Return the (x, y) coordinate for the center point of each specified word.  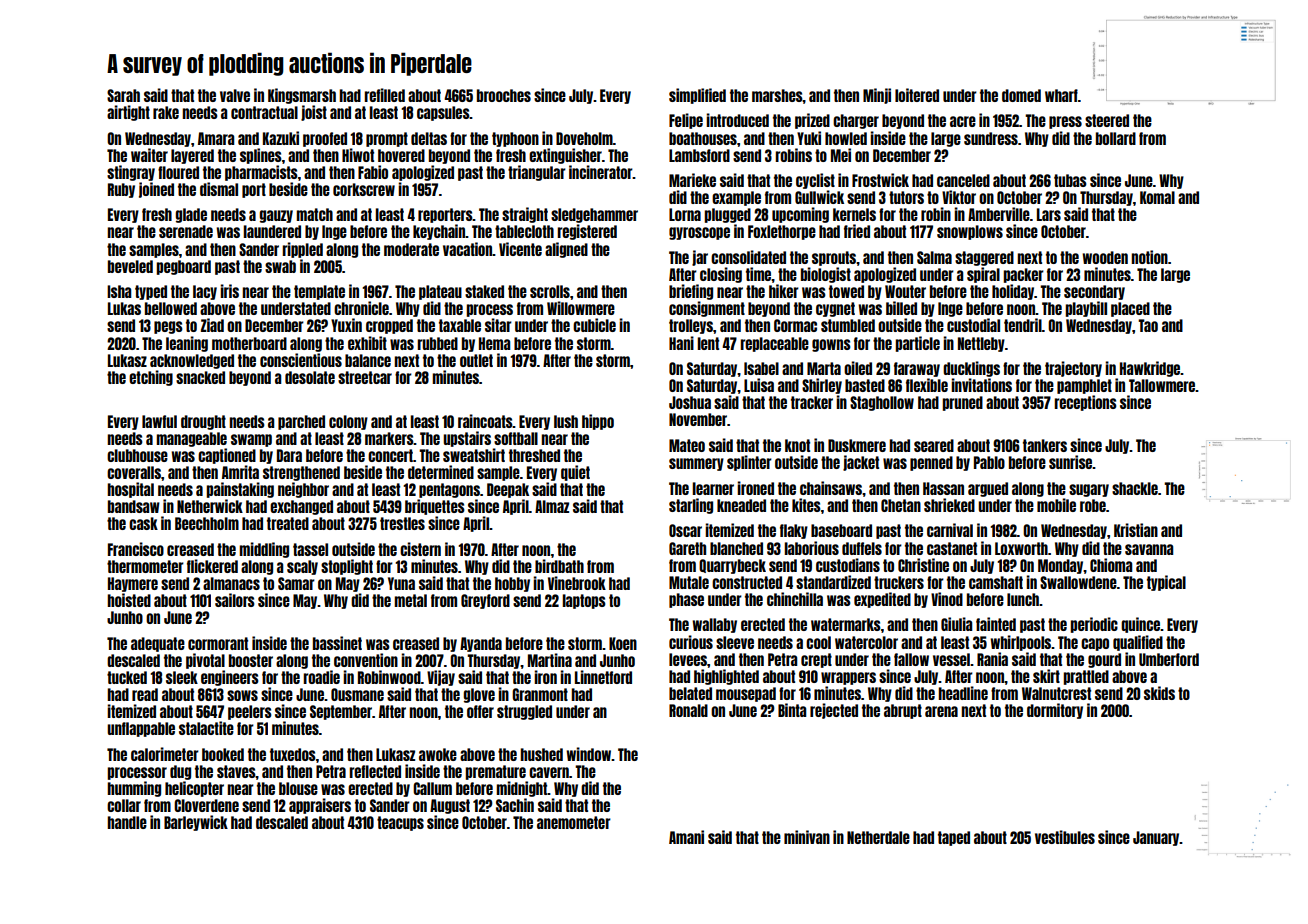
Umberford (1169, 659)
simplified (697, 96)
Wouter (905, 291)
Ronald (688, 710)
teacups (400, 823)
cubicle (594, 325)
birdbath (559, 566)
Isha (119, 291)
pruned (962, 403)
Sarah (123, 95)
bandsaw (134, 506)
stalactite (206, 728)
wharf (1061, 95)
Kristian (1136, 530)
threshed (534, 455)
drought (203, 422)
